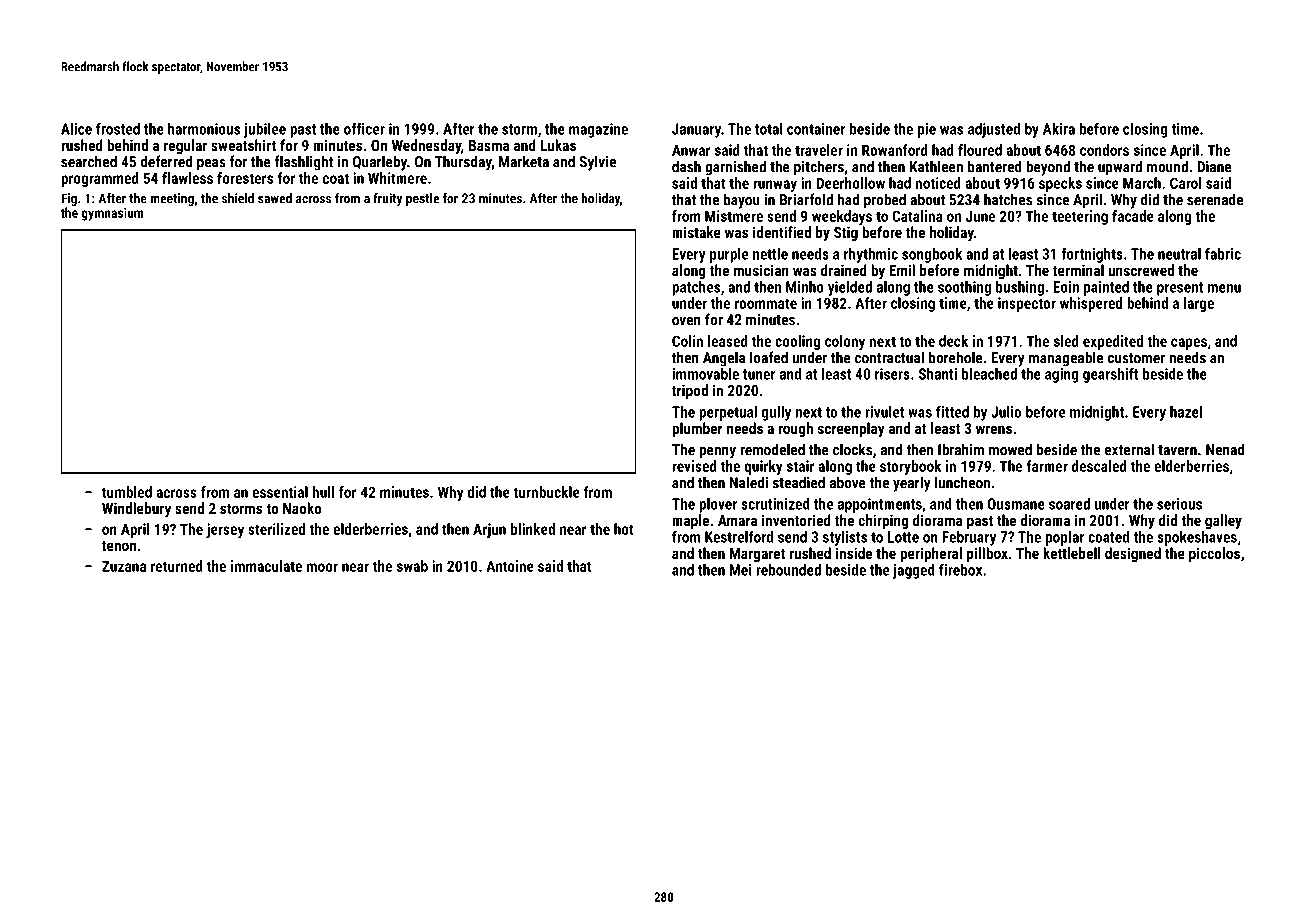  What do you see at coordinates (696, 288) in the image?
I see `patches` at bounding box center [696, 288].
